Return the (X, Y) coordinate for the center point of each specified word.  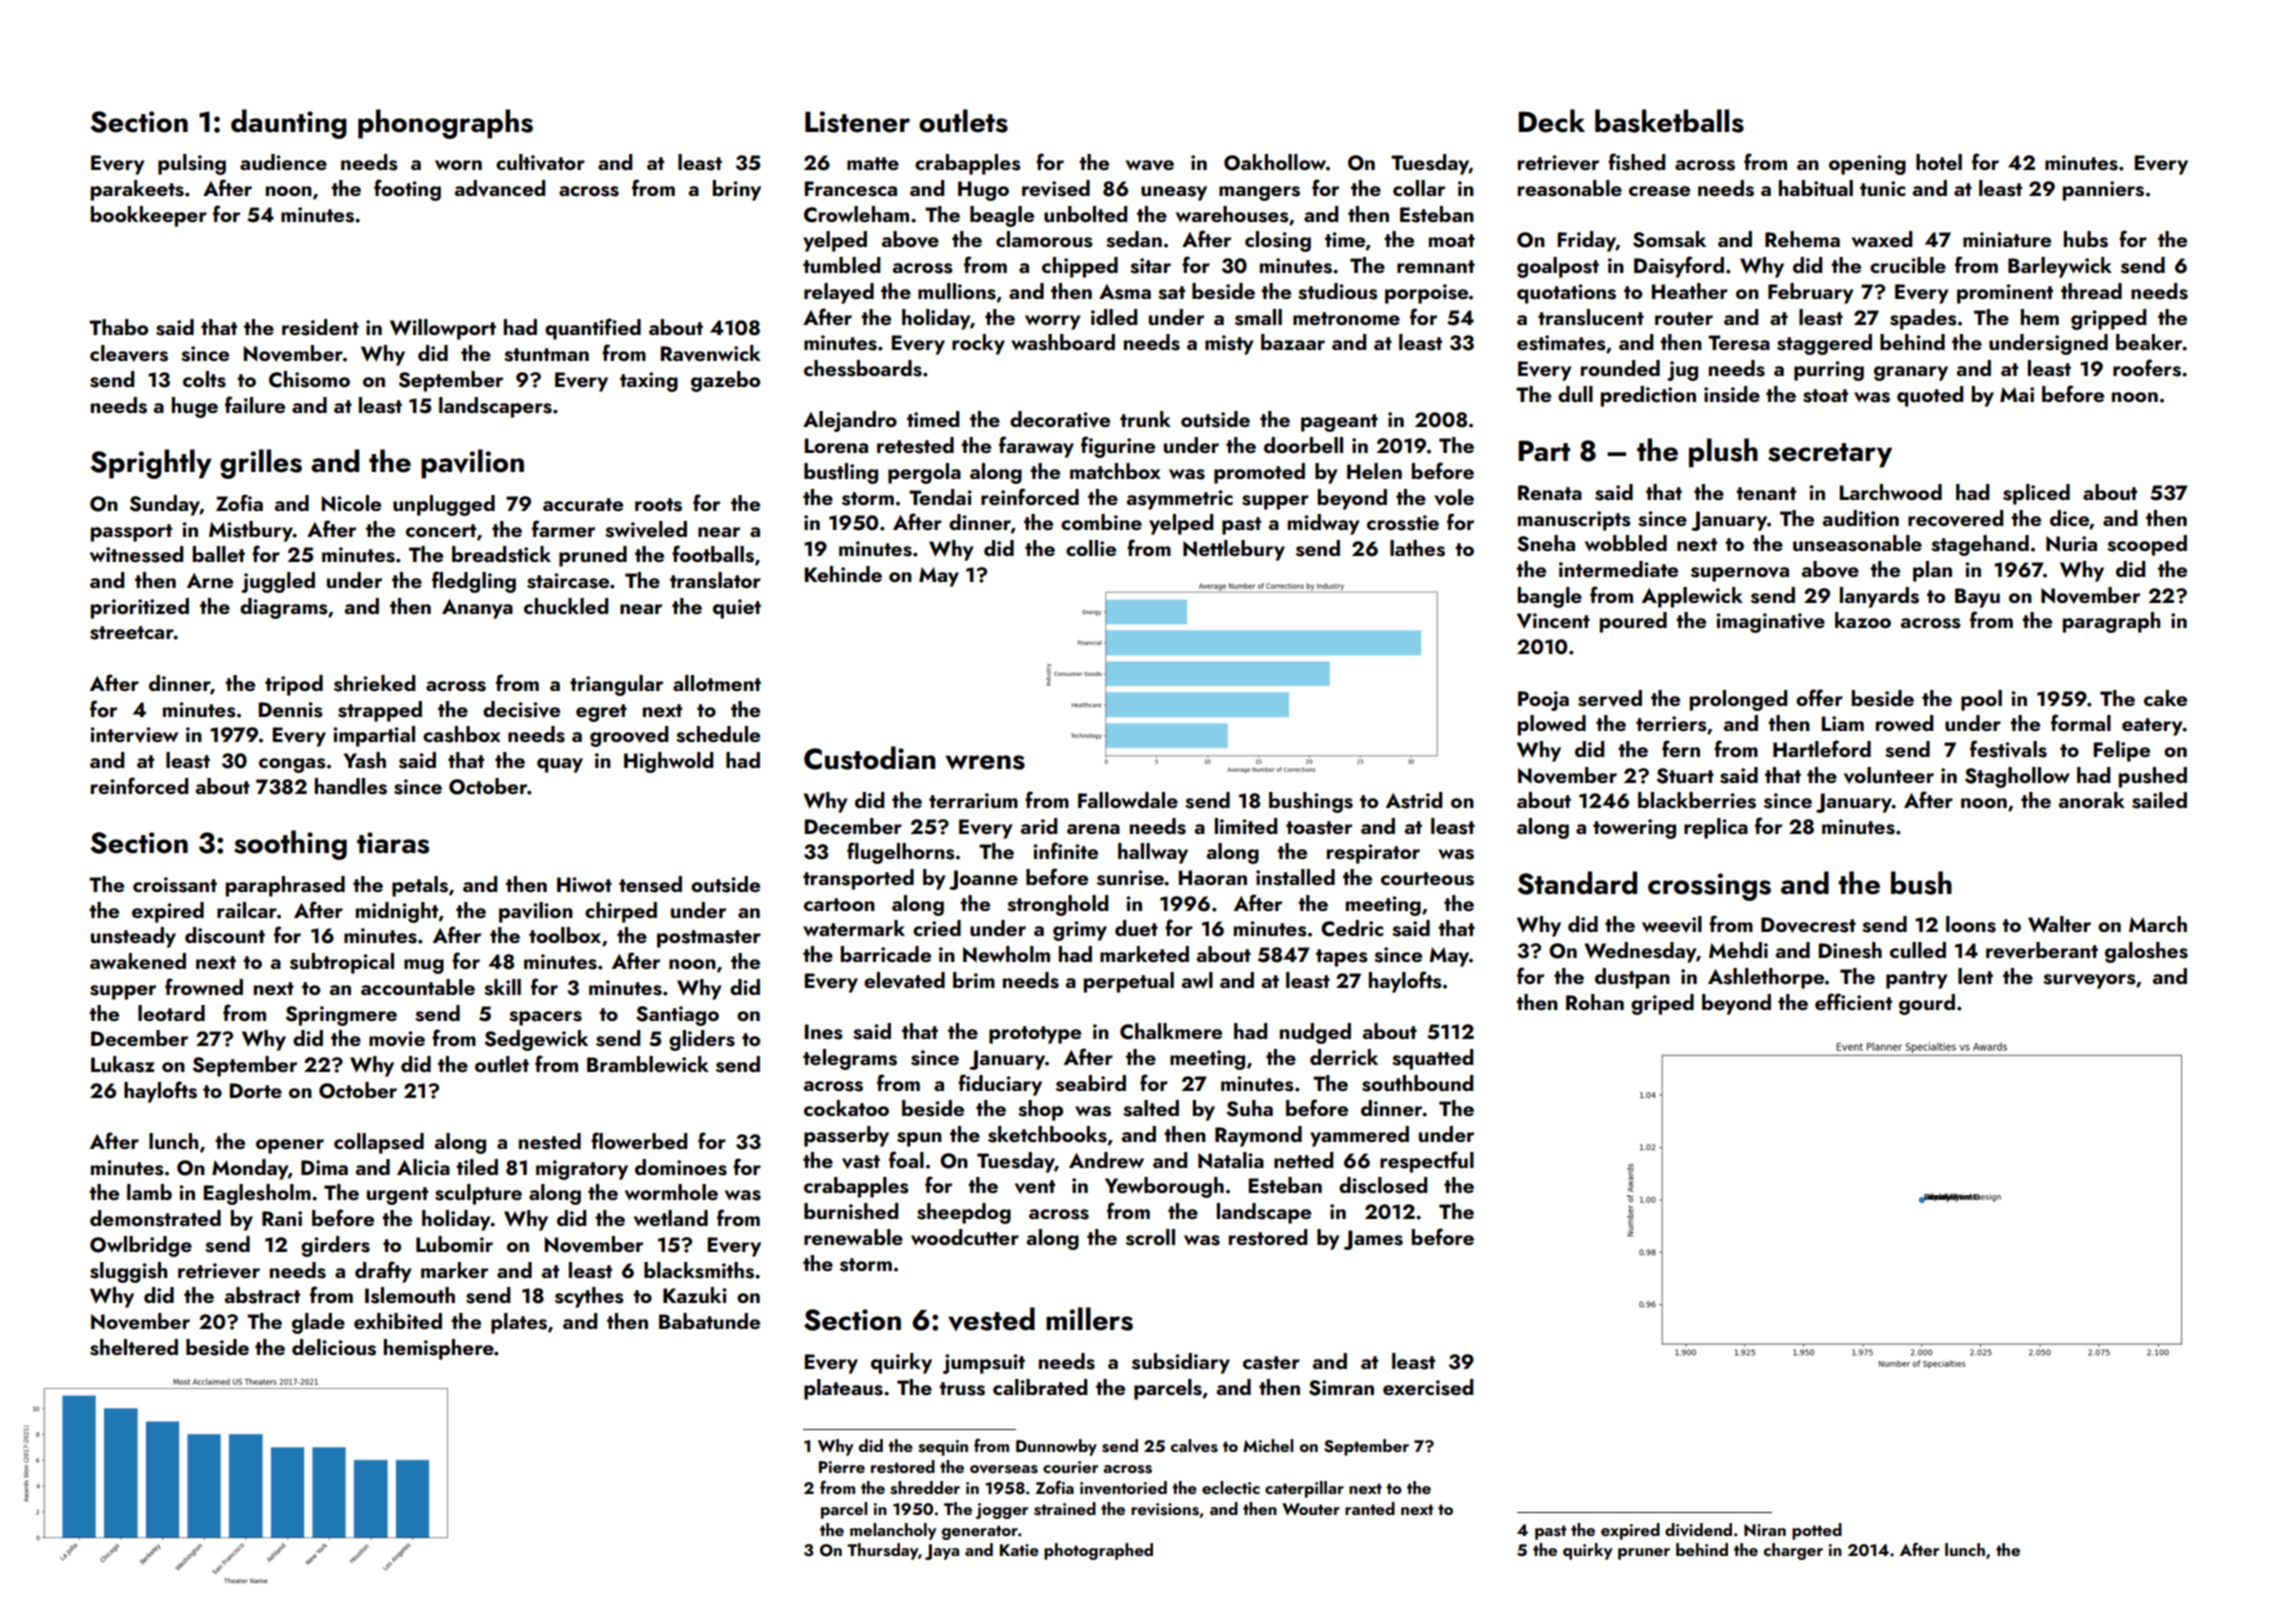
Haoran (1213, 877)
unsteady (133, 937)
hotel (1939, 162)
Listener (857, 122)
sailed (2159, 800)
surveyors (2089, 981)
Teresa (1739, 343)
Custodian (869, 758)
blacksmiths (699, 1270)
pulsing (192, 164)
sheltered (134, 1347)
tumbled (842, 265)
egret (601, 713)
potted (1817, 1531)
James (1373, 1240)
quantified (593, 329)
